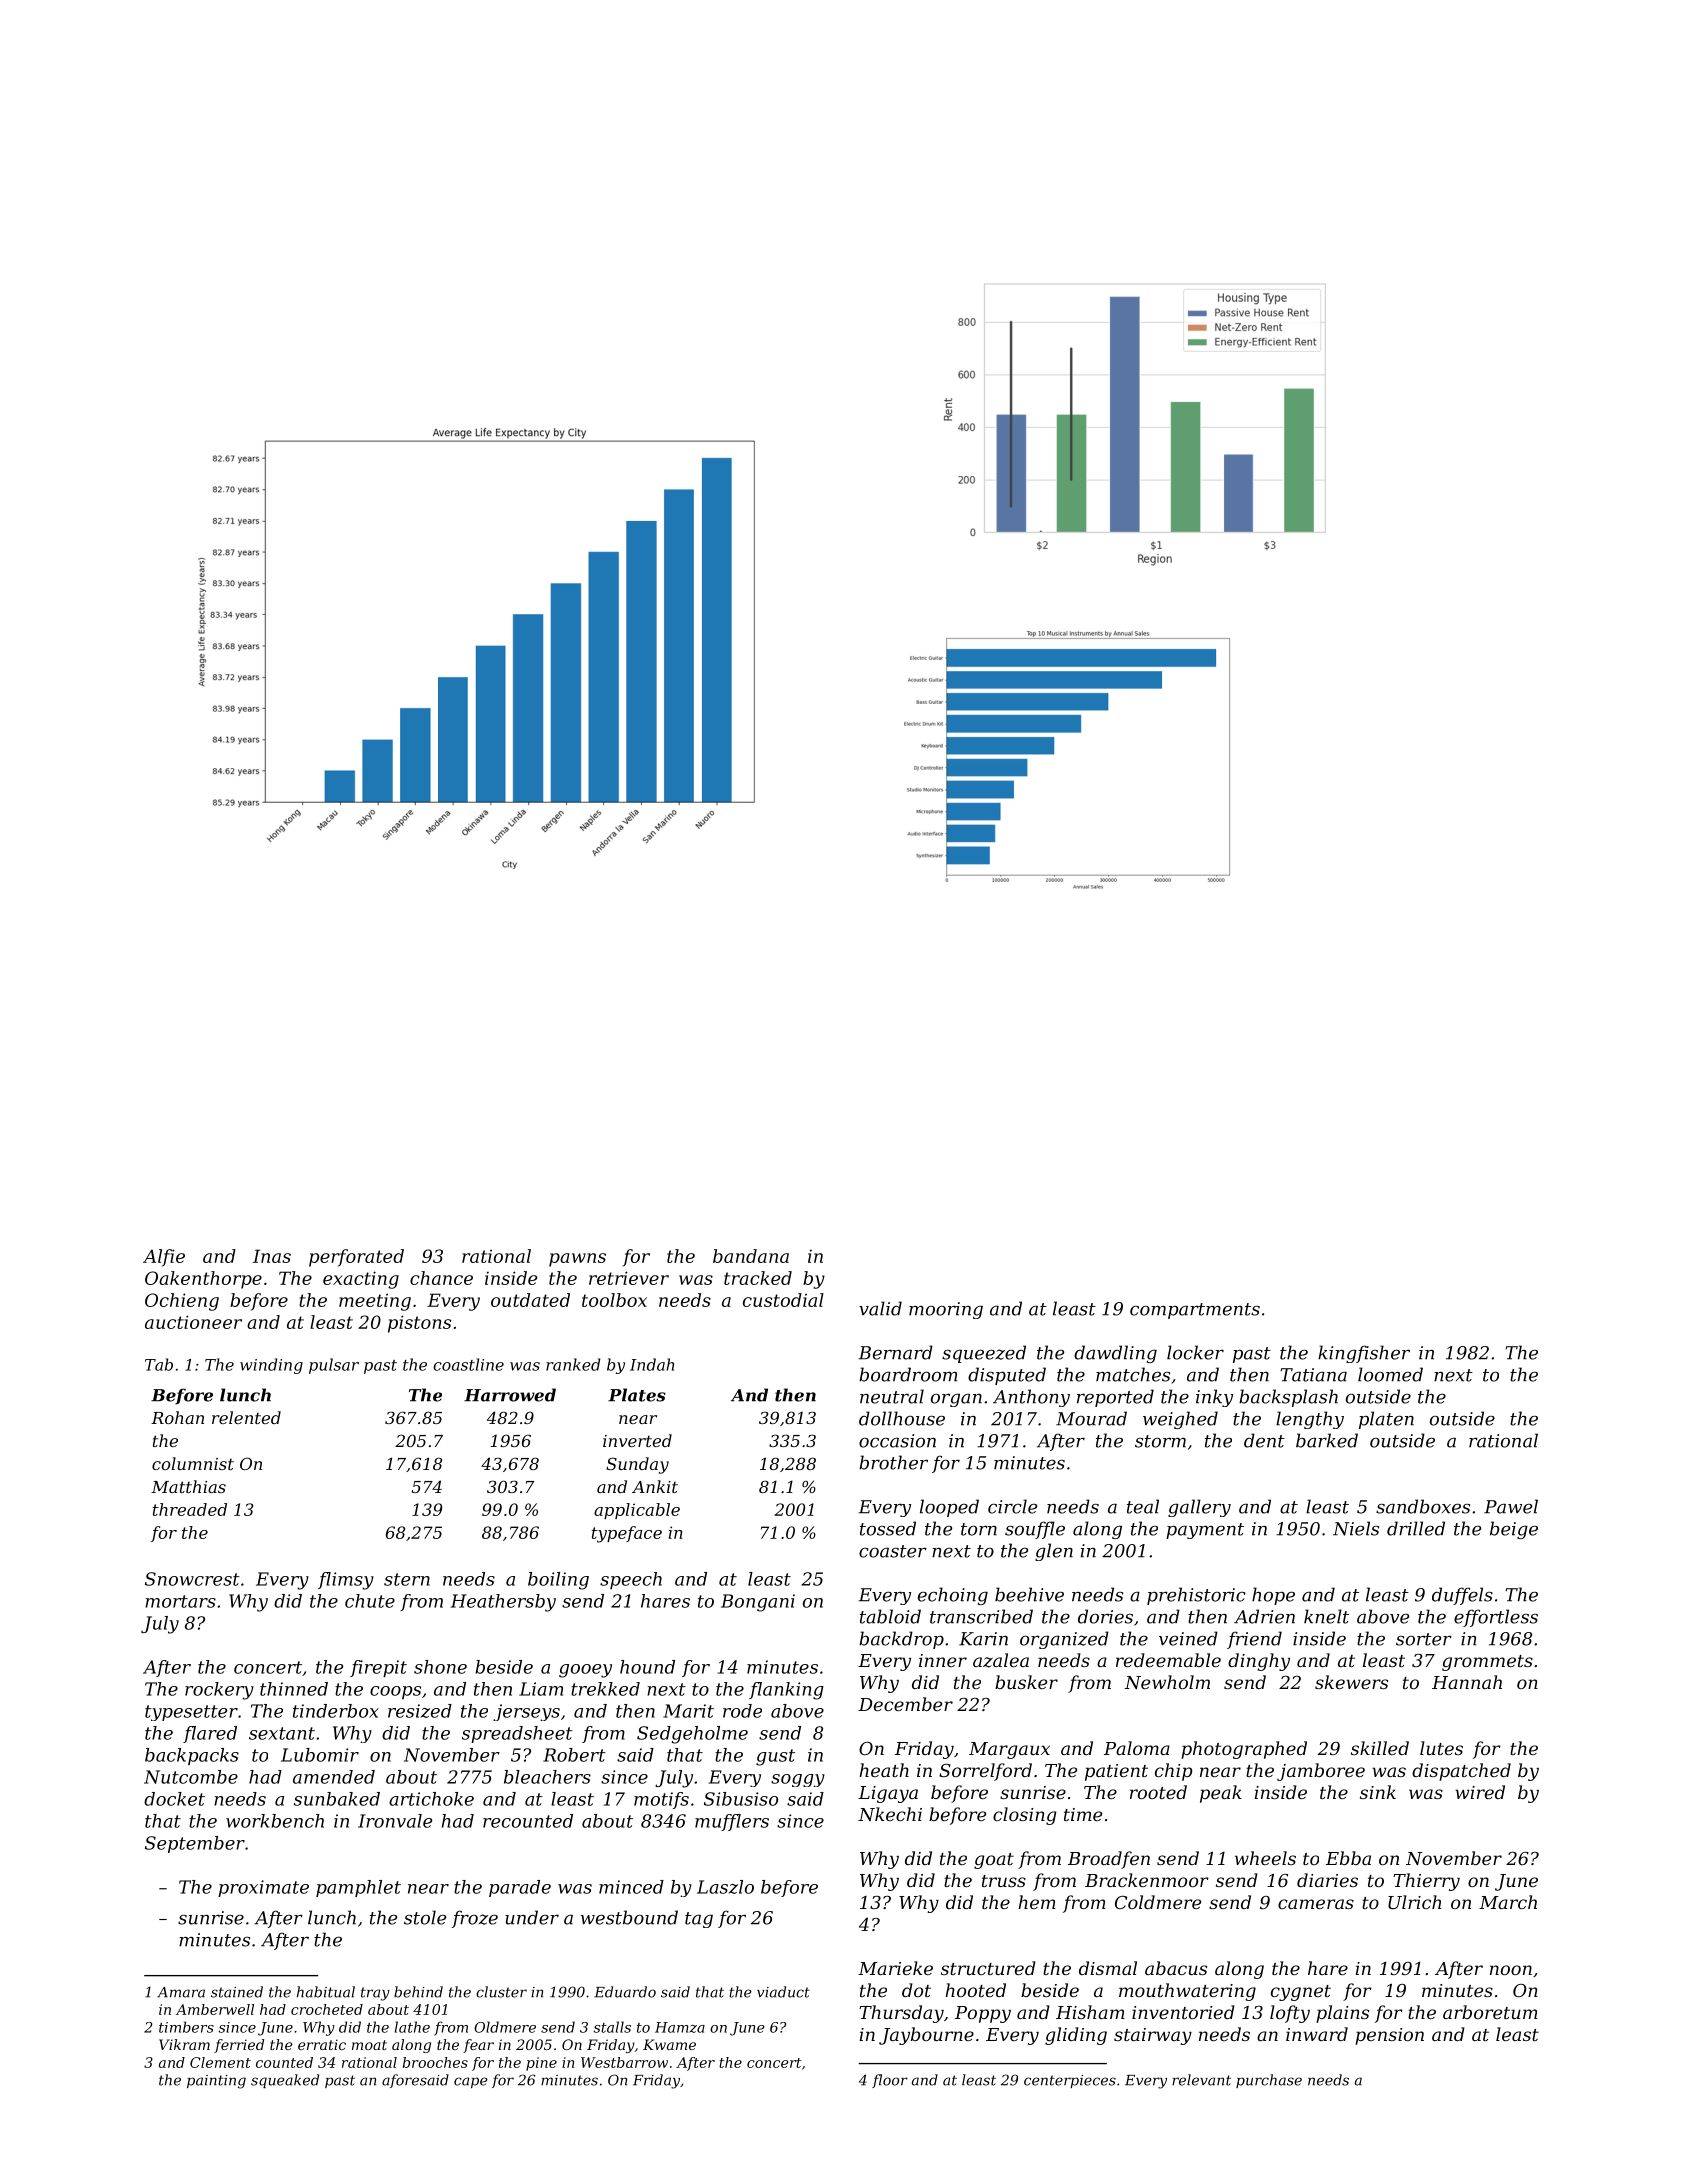 This screenshot has height=2178, width=1683. I want to click on inky, so click(1214, 1398).
